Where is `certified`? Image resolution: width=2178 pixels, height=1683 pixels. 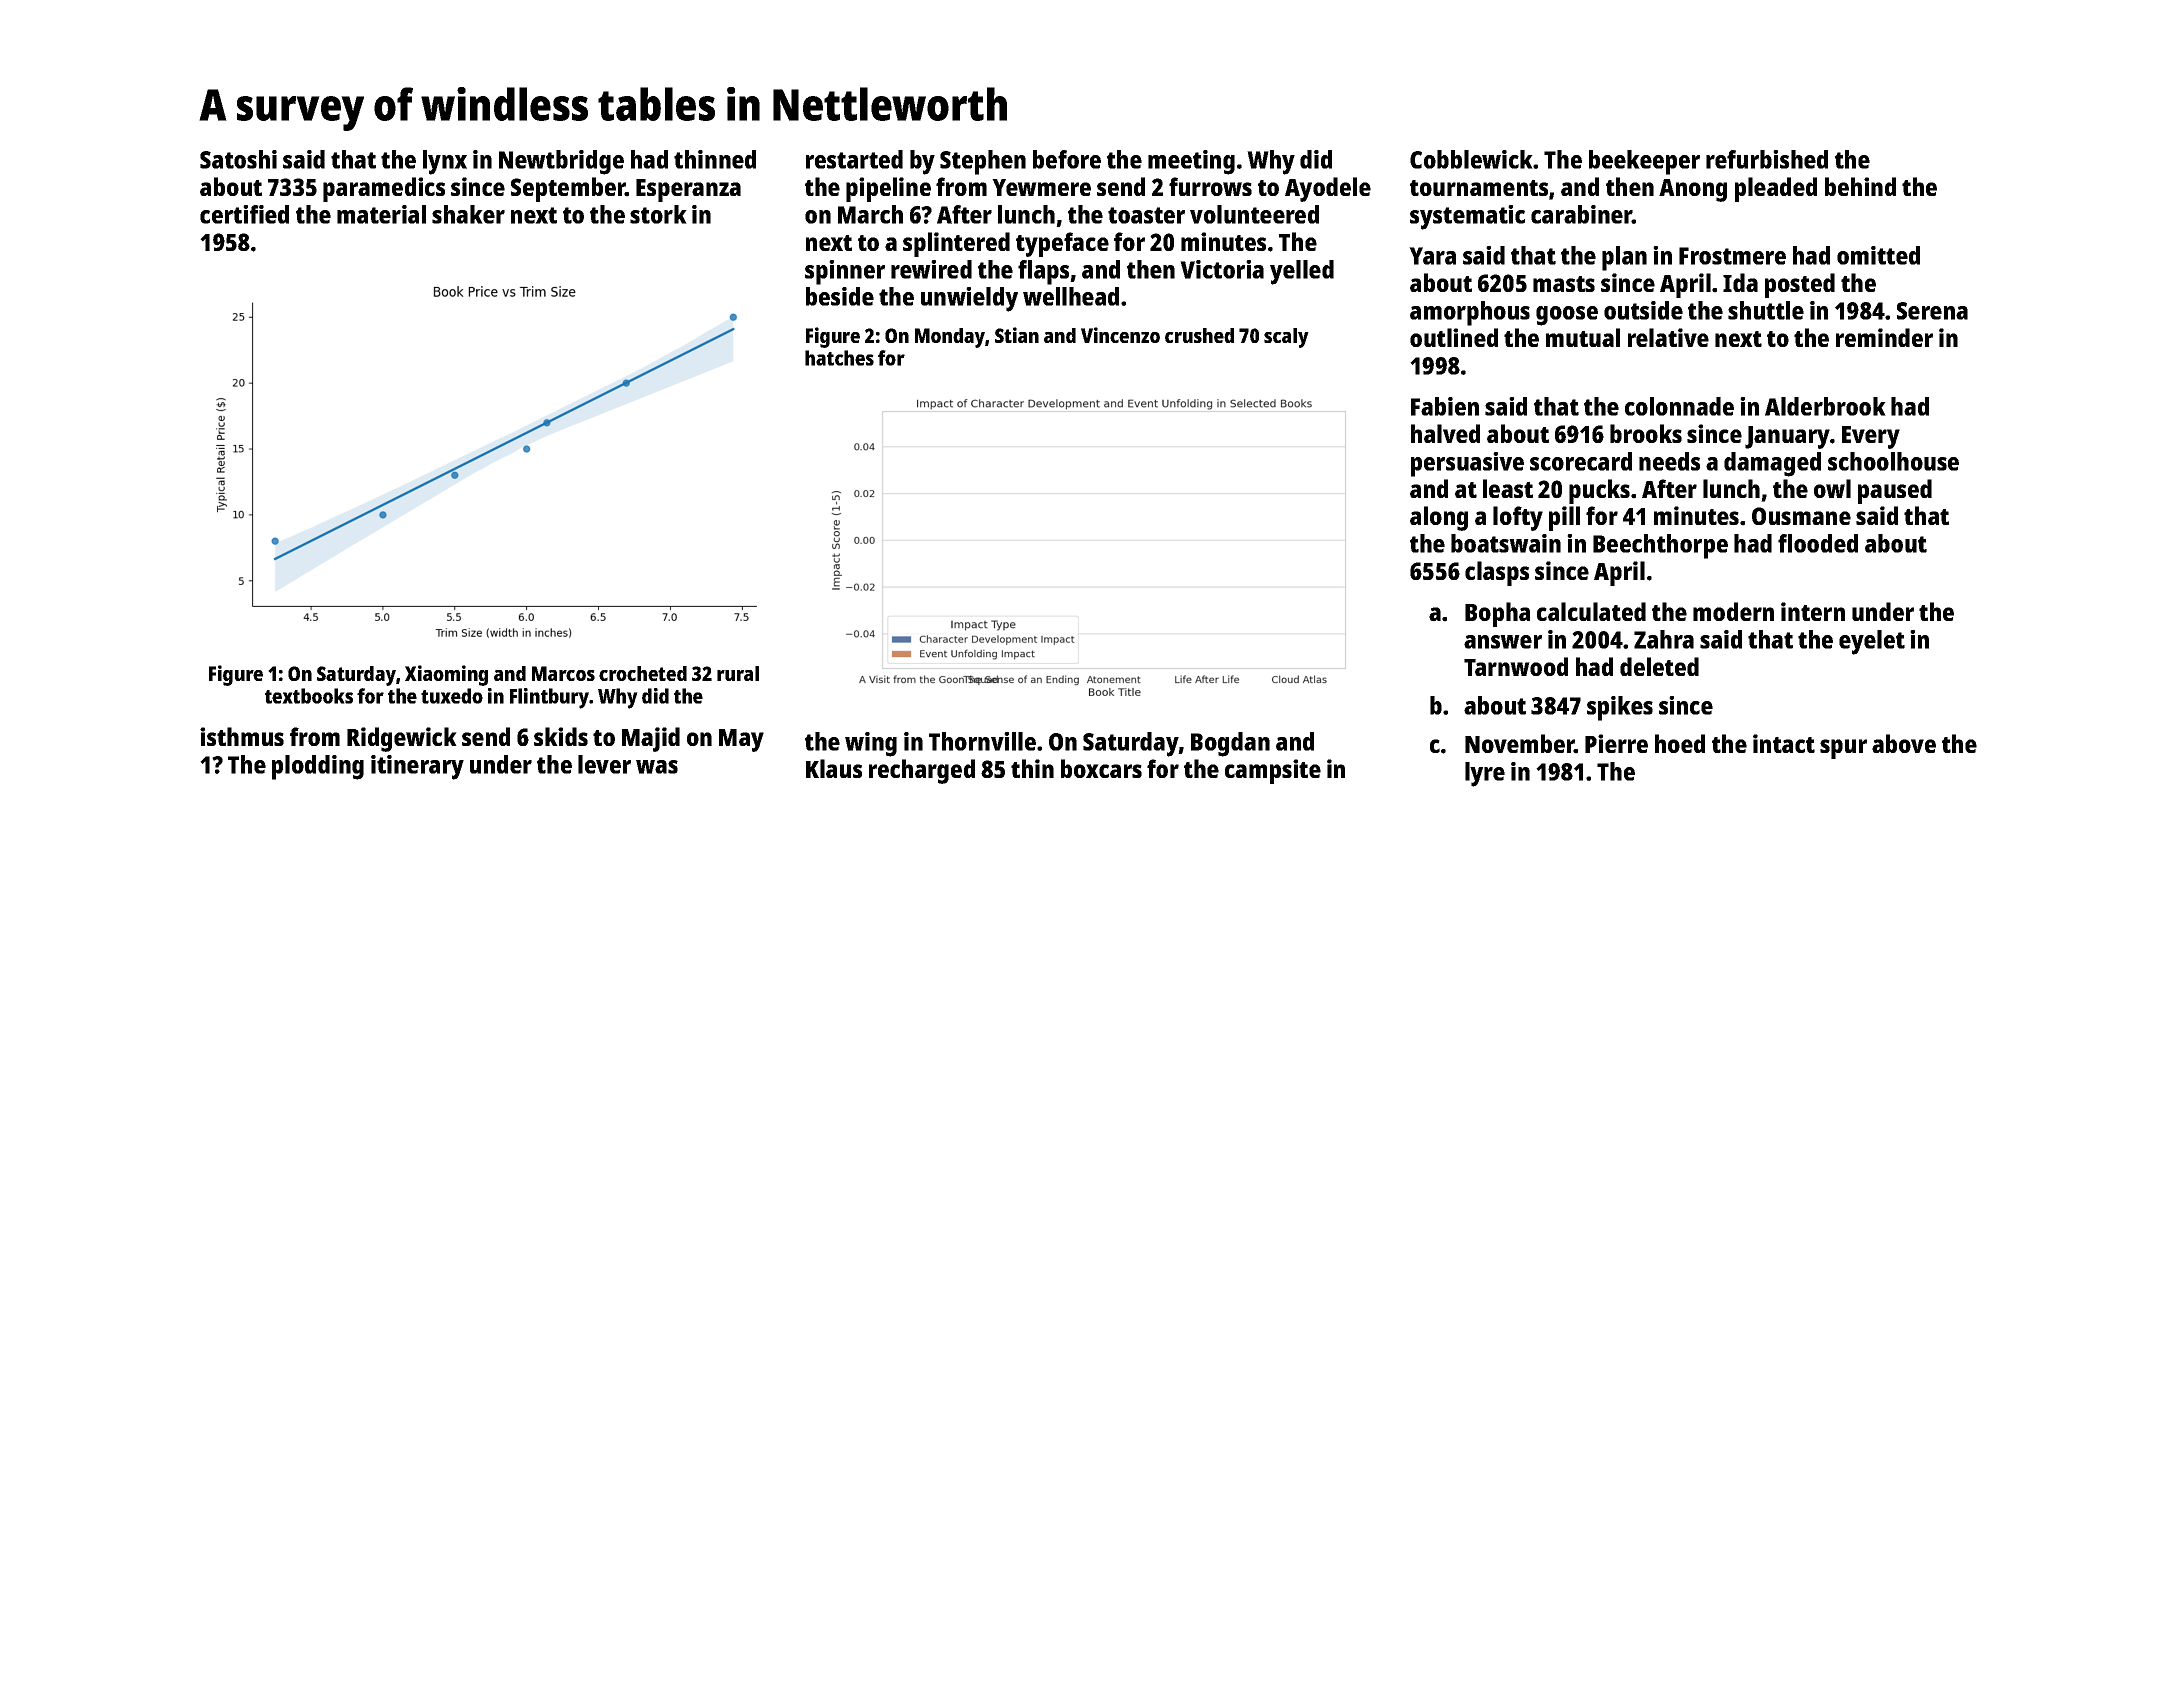 certified is located at coordinates (244, 214).
